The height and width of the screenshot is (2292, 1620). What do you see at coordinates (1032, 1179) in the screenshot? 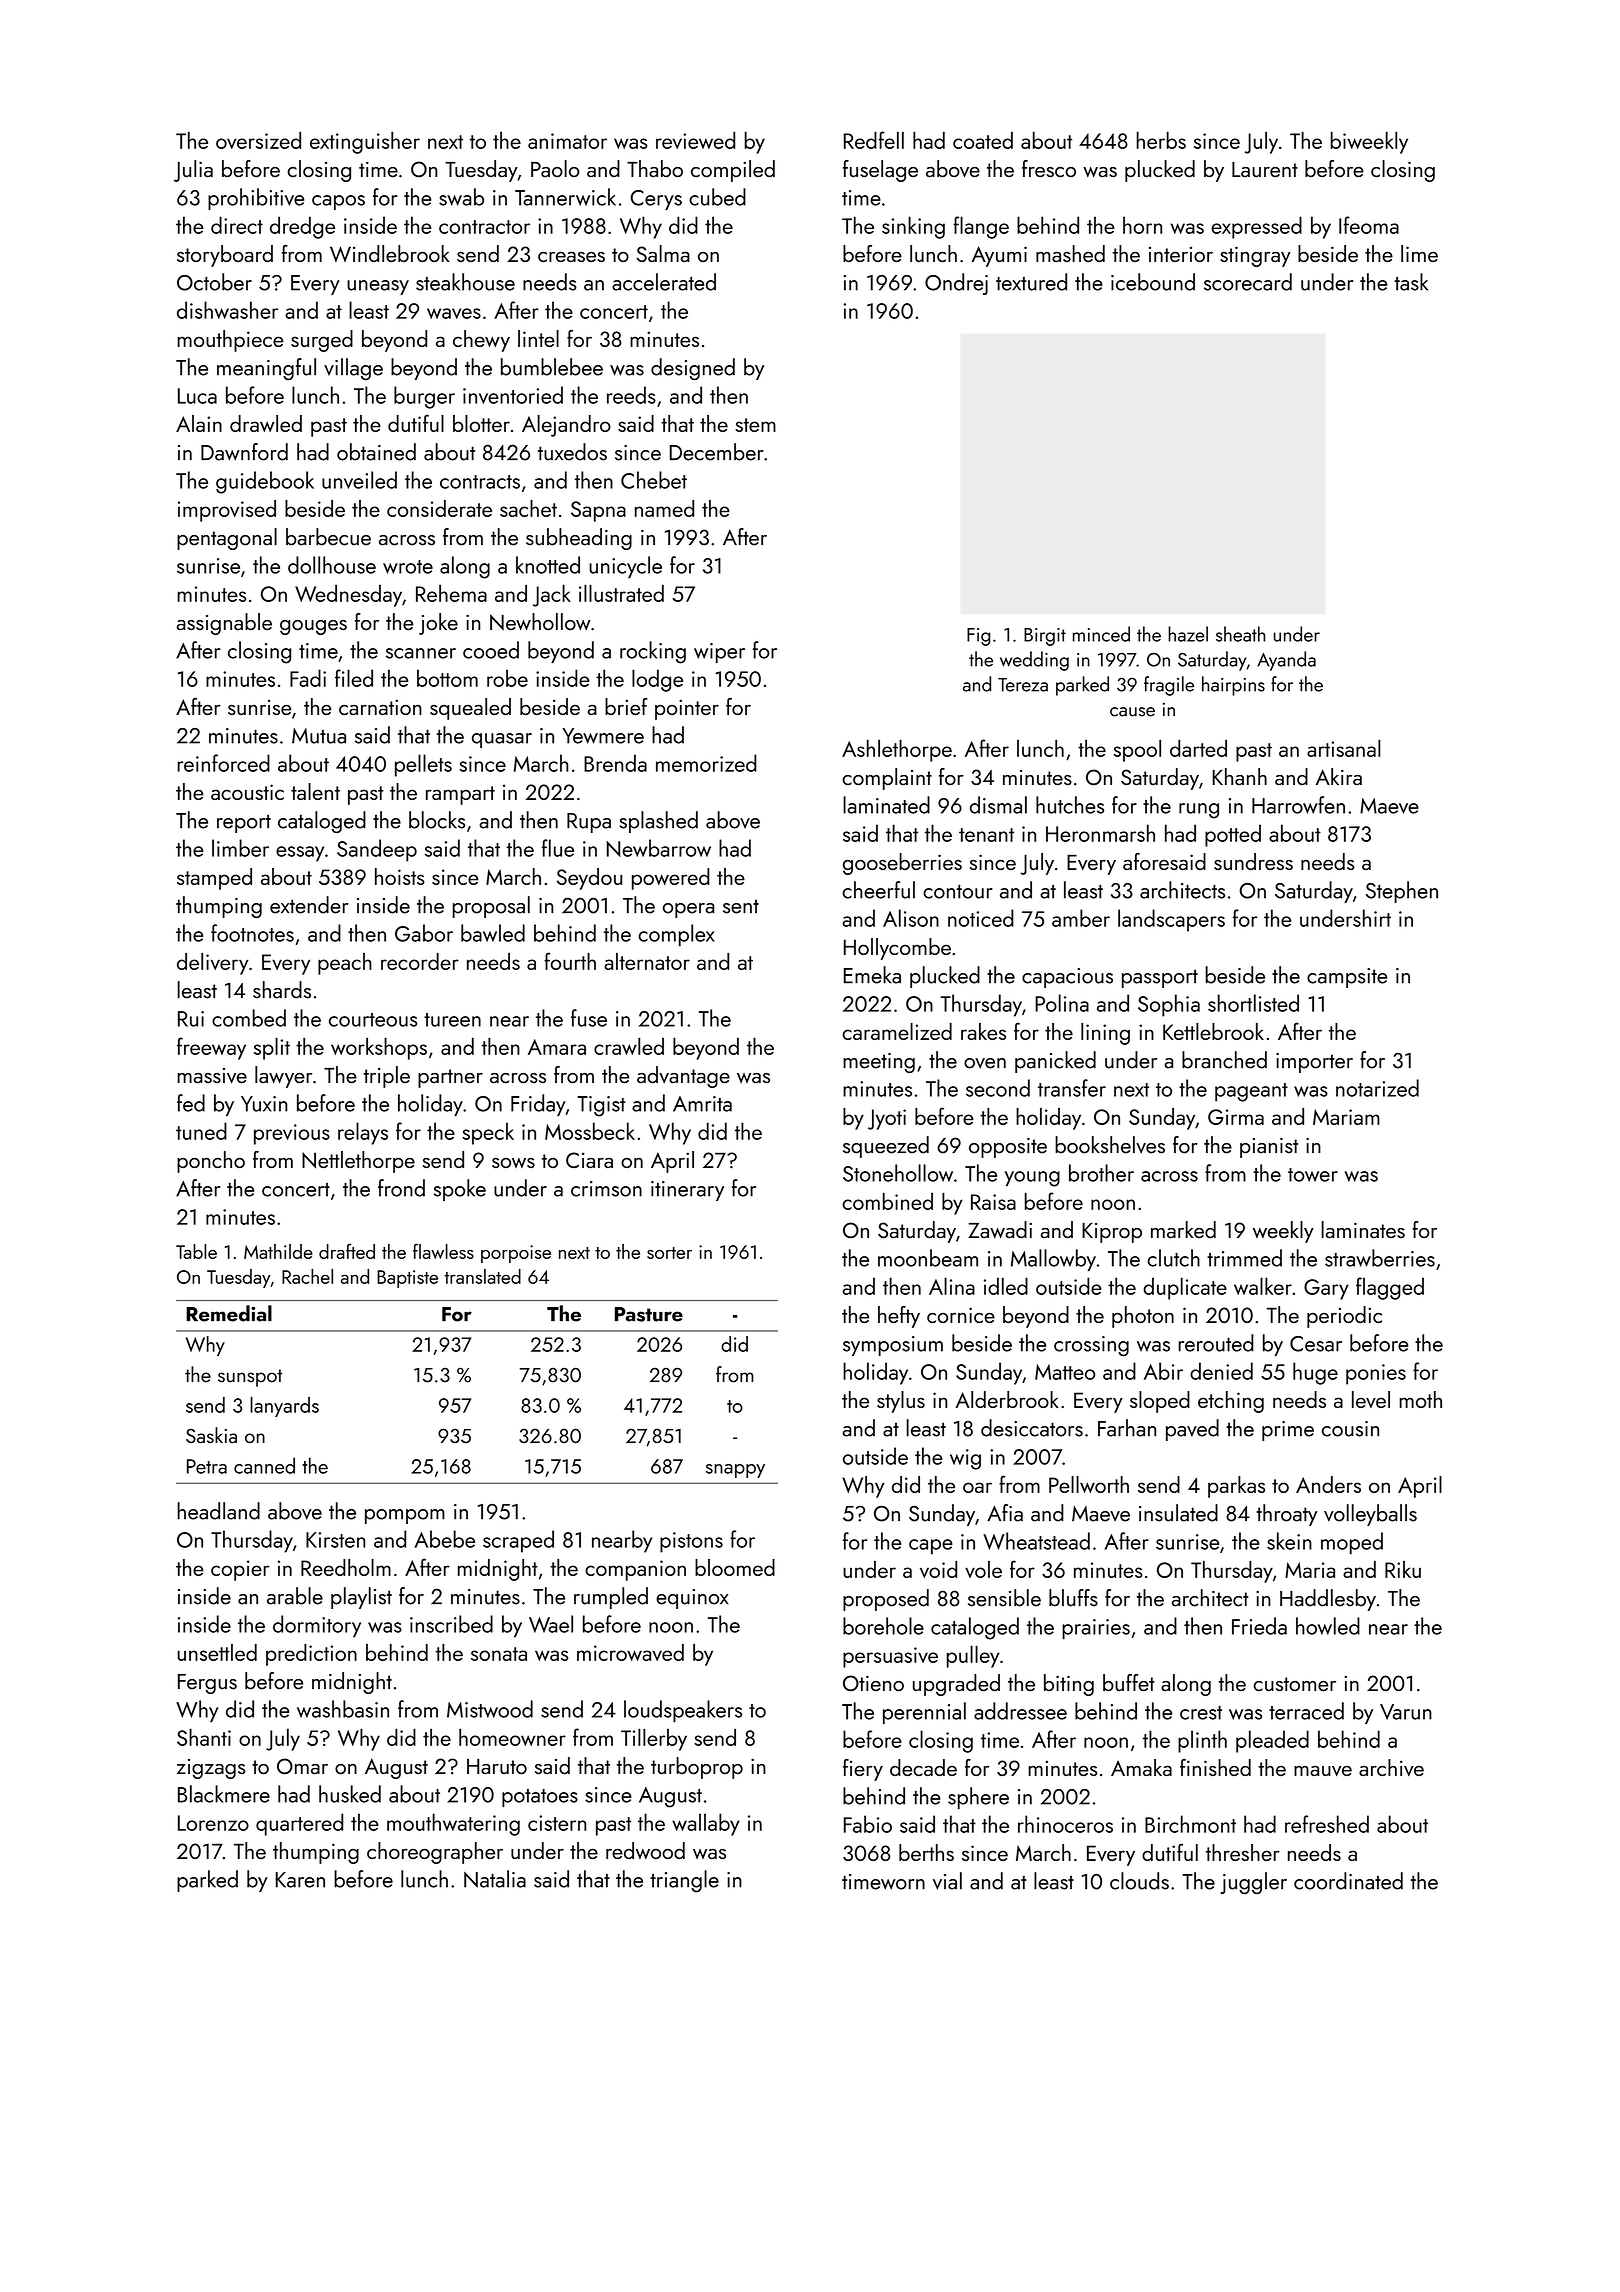
I see `young` at bounding box center [1032, 1179].
